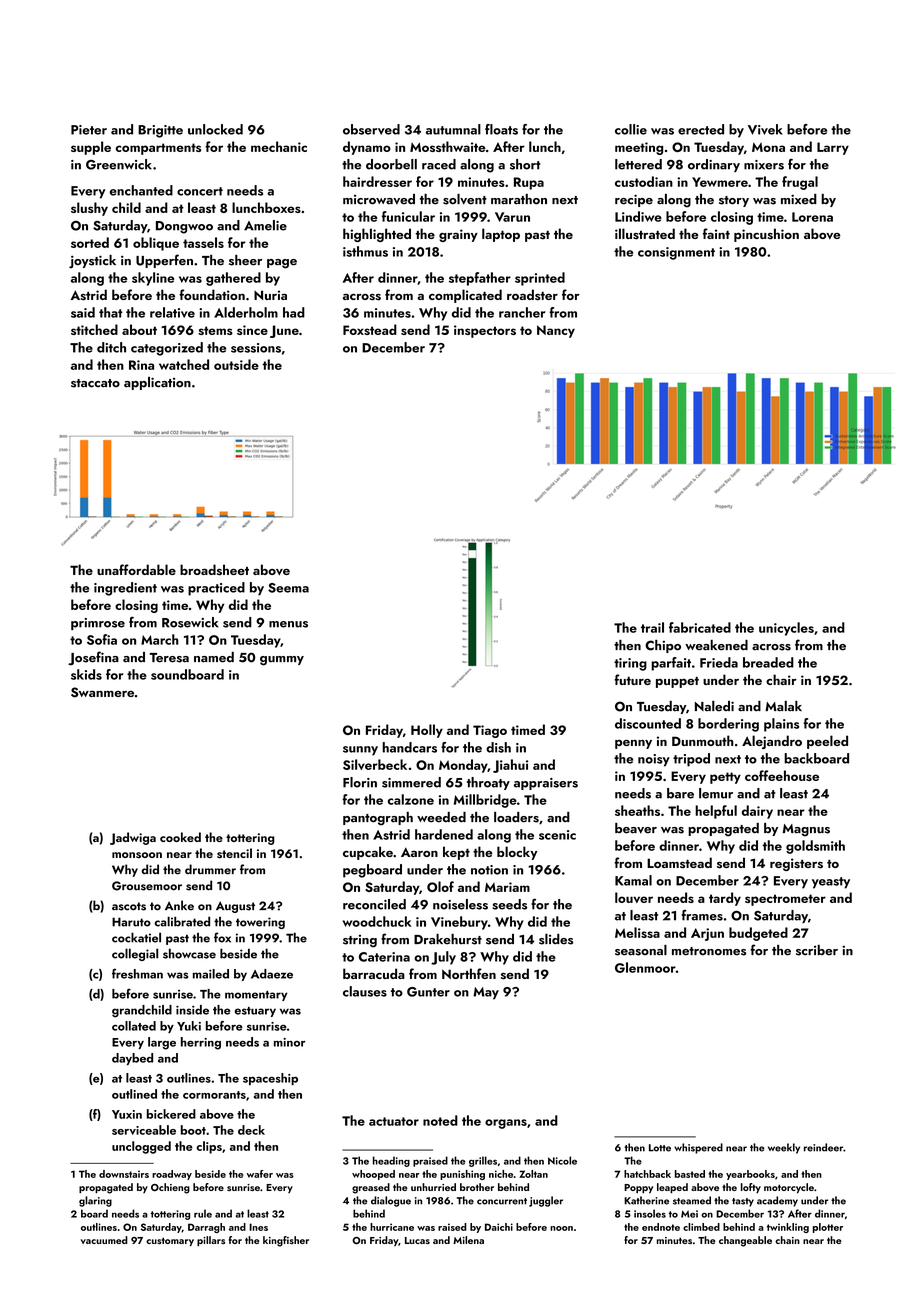 This screenshot has width=924, height=1308. What do you see at coordinates (812, 217) in the screenshot?
I see `Lorena` at bounding box center [812, 217].
